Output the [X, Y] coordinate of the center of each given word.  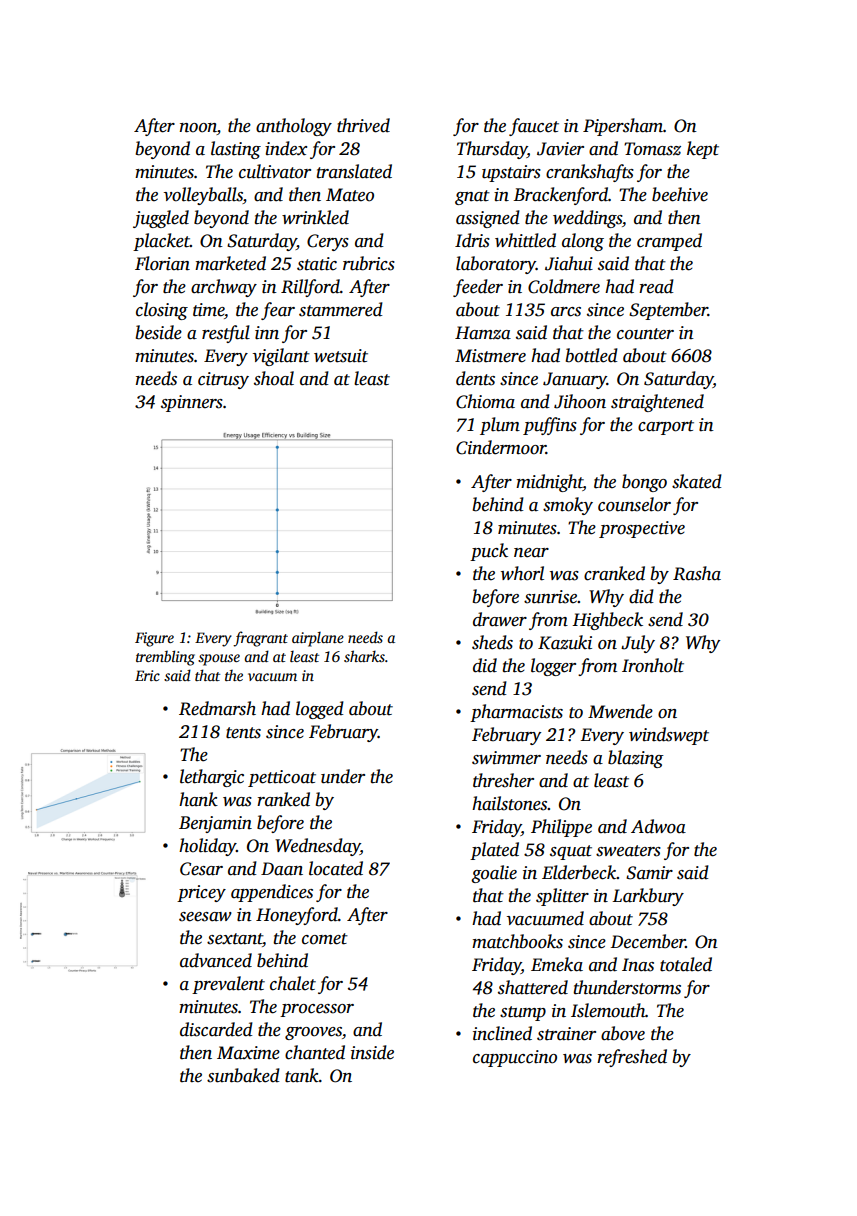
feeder [478, 288]
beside [159, 332]
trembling [165, 658]
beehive [680, 194]
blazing [636, 759]
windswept [669, 736]
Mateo [350, 195]
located [336, 868]
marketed [230, 263]
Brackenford [560, 196]
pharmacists [516, 713]
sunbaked [243, 1075]
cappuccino [515, 1058]
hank [198, 799]
